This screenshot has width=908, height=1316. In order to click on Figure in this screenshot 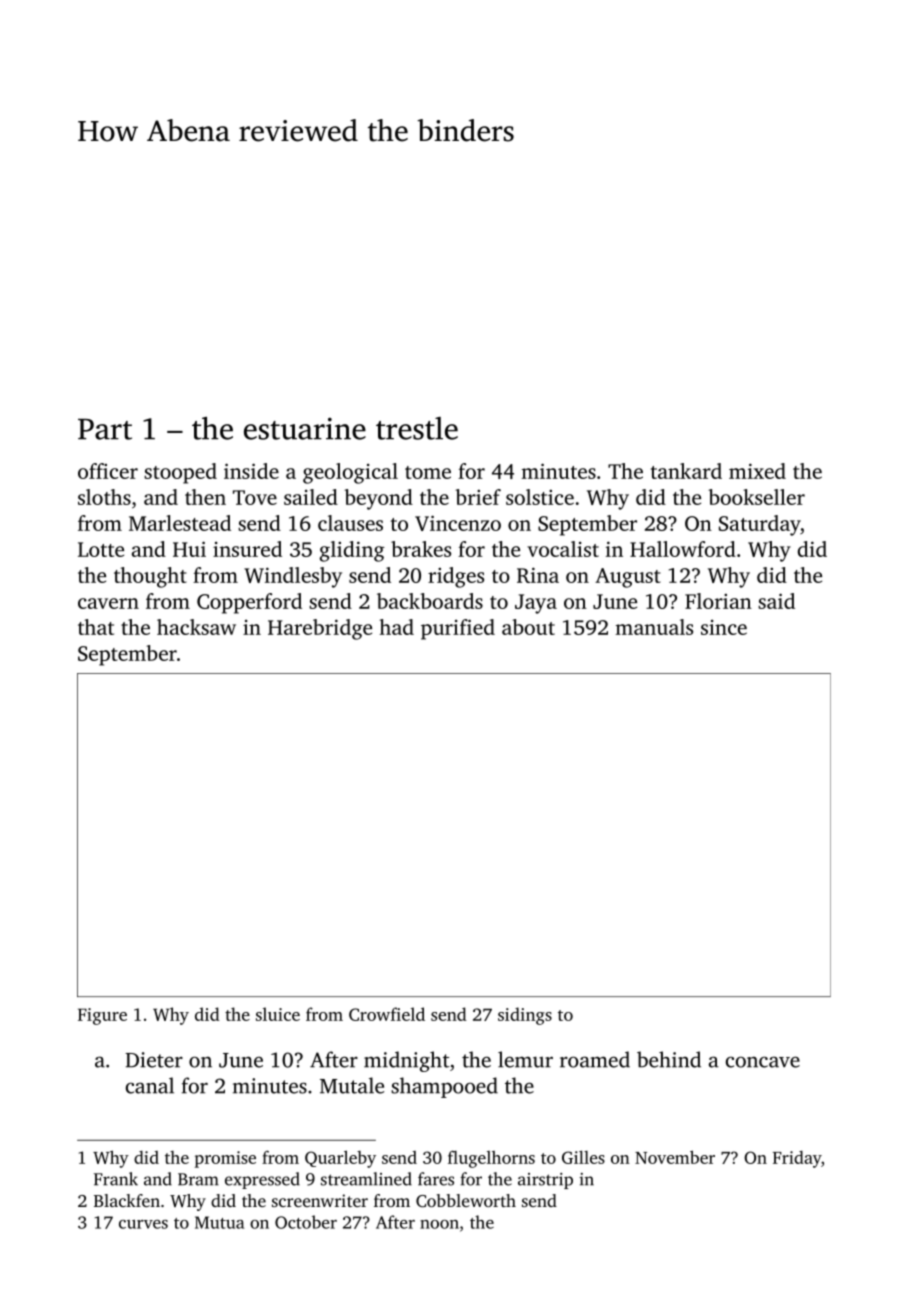, I will do `click(102, 1016)`.
